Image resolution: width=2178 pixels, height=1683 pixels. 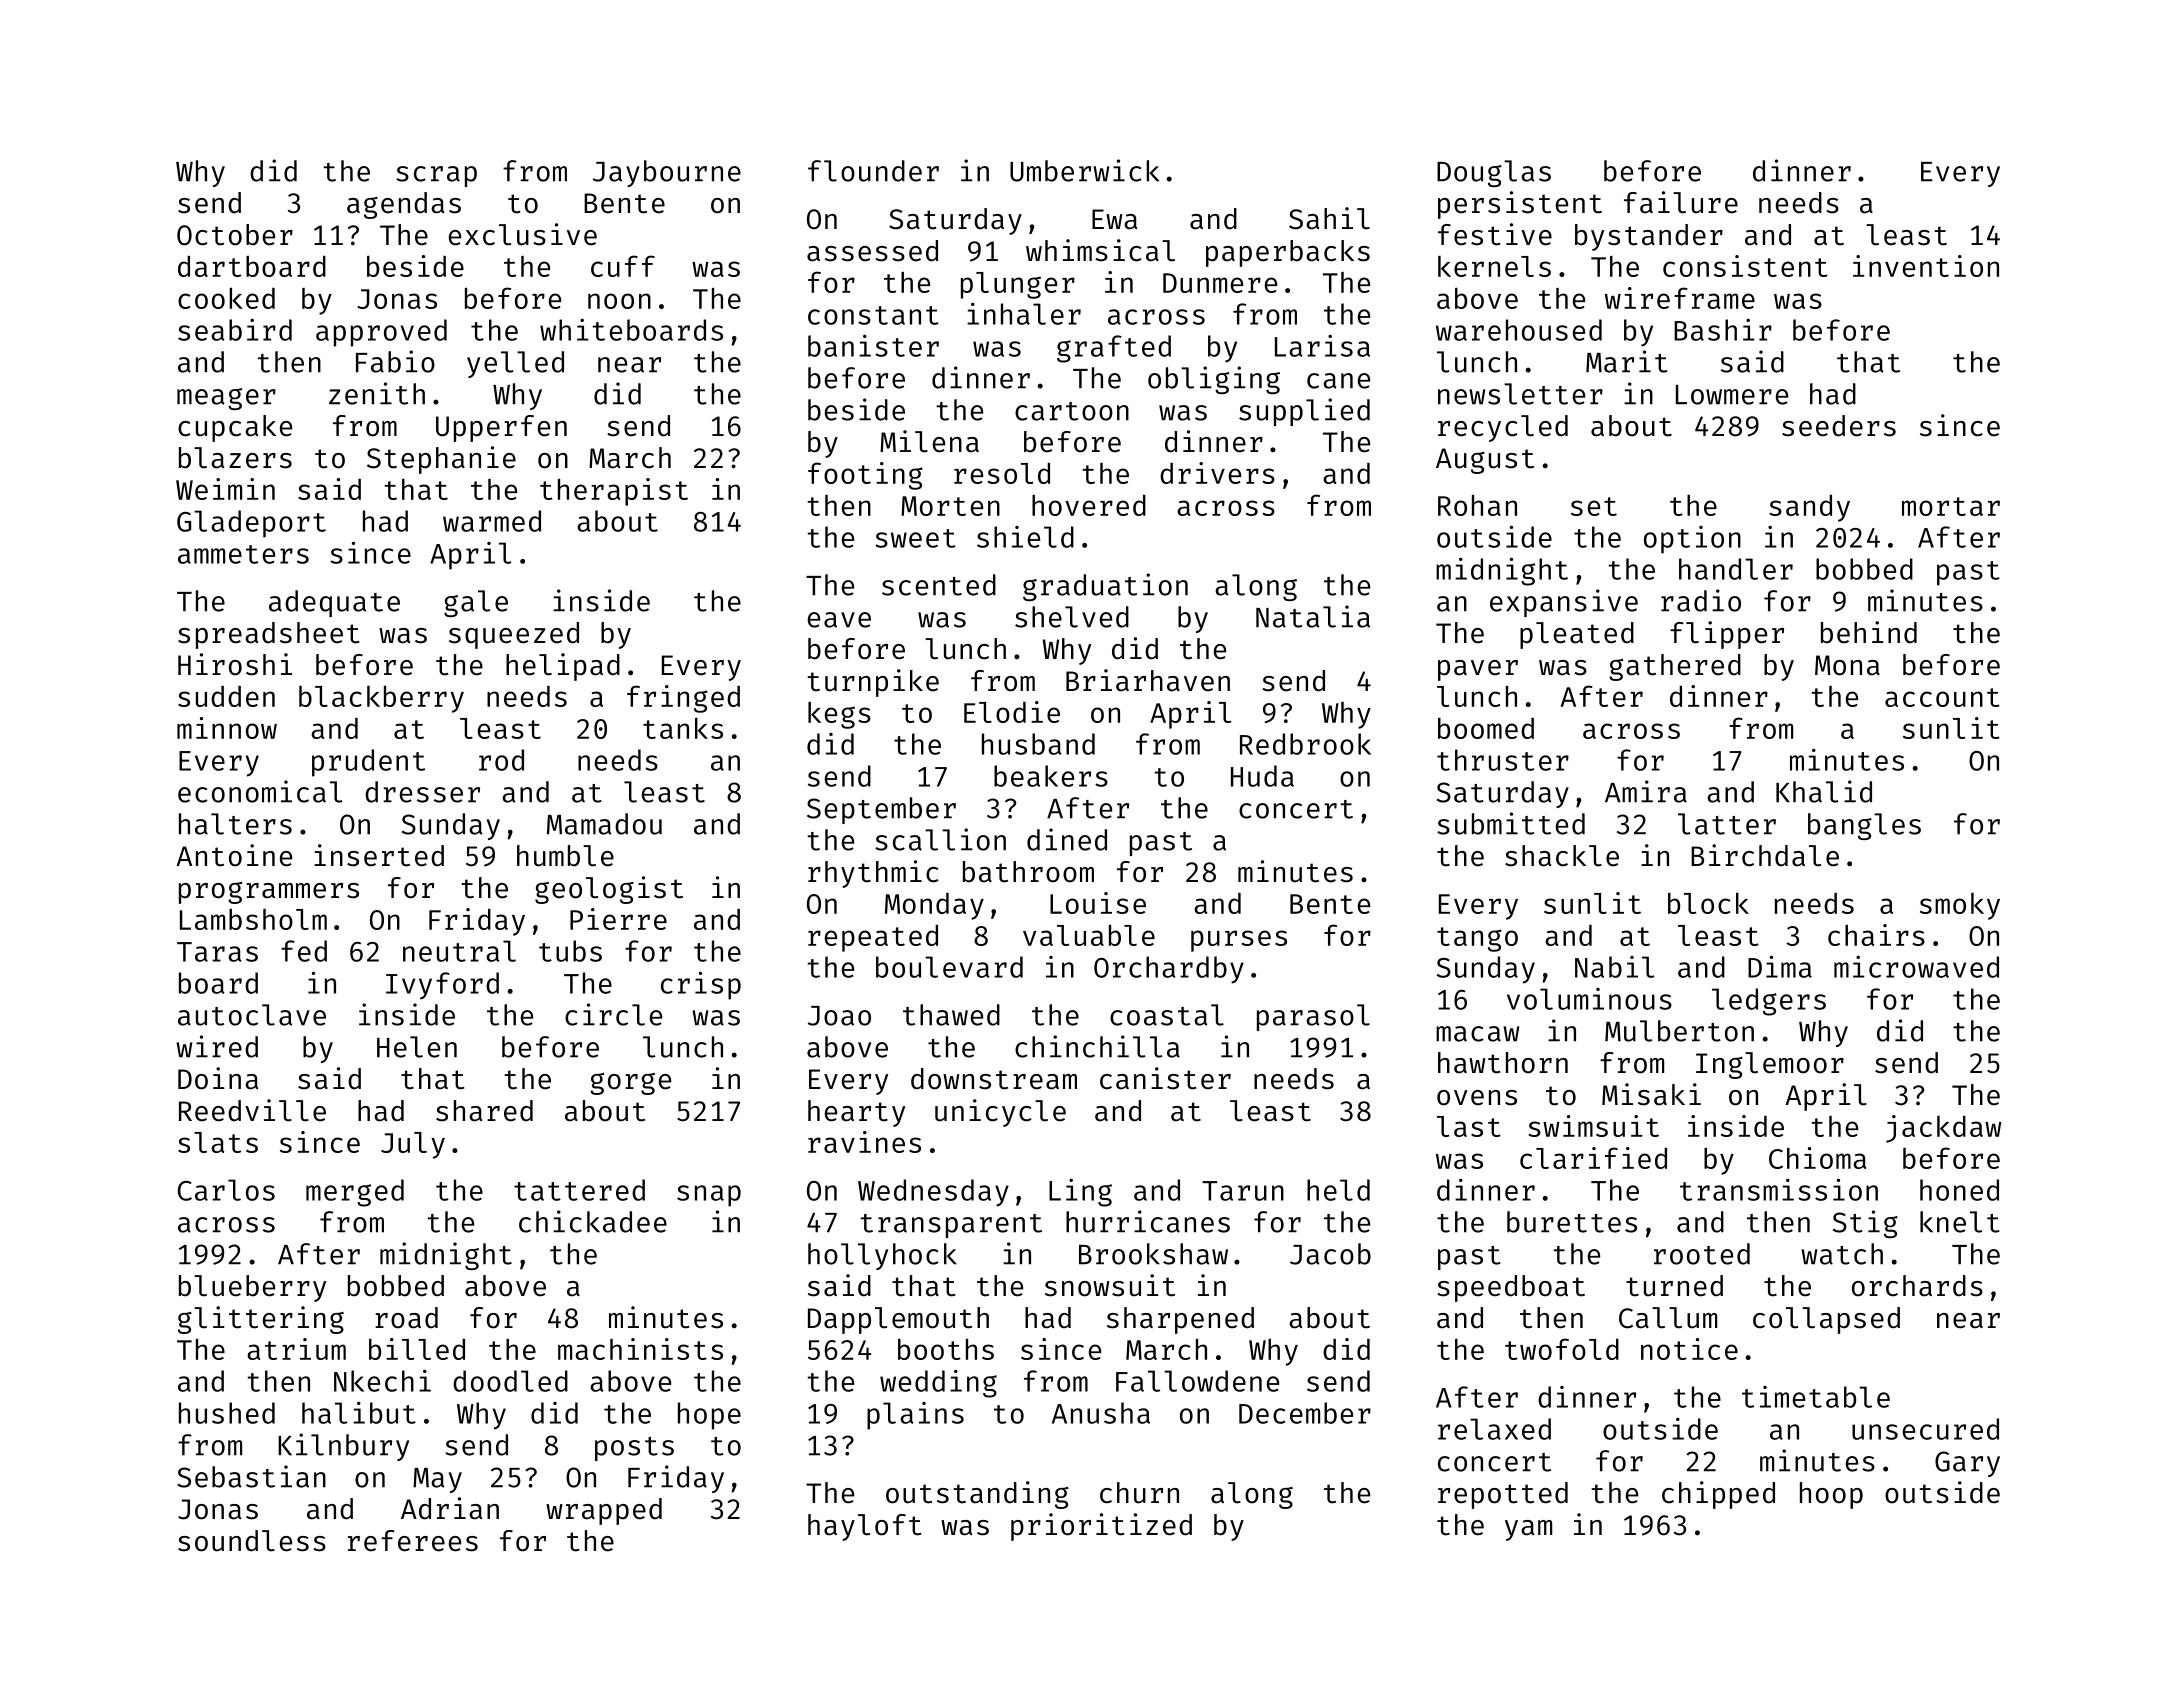 What do you see at coordinates (1494, 173) in the page?
I see `Douglas` at bounding box center [1494, 173].
